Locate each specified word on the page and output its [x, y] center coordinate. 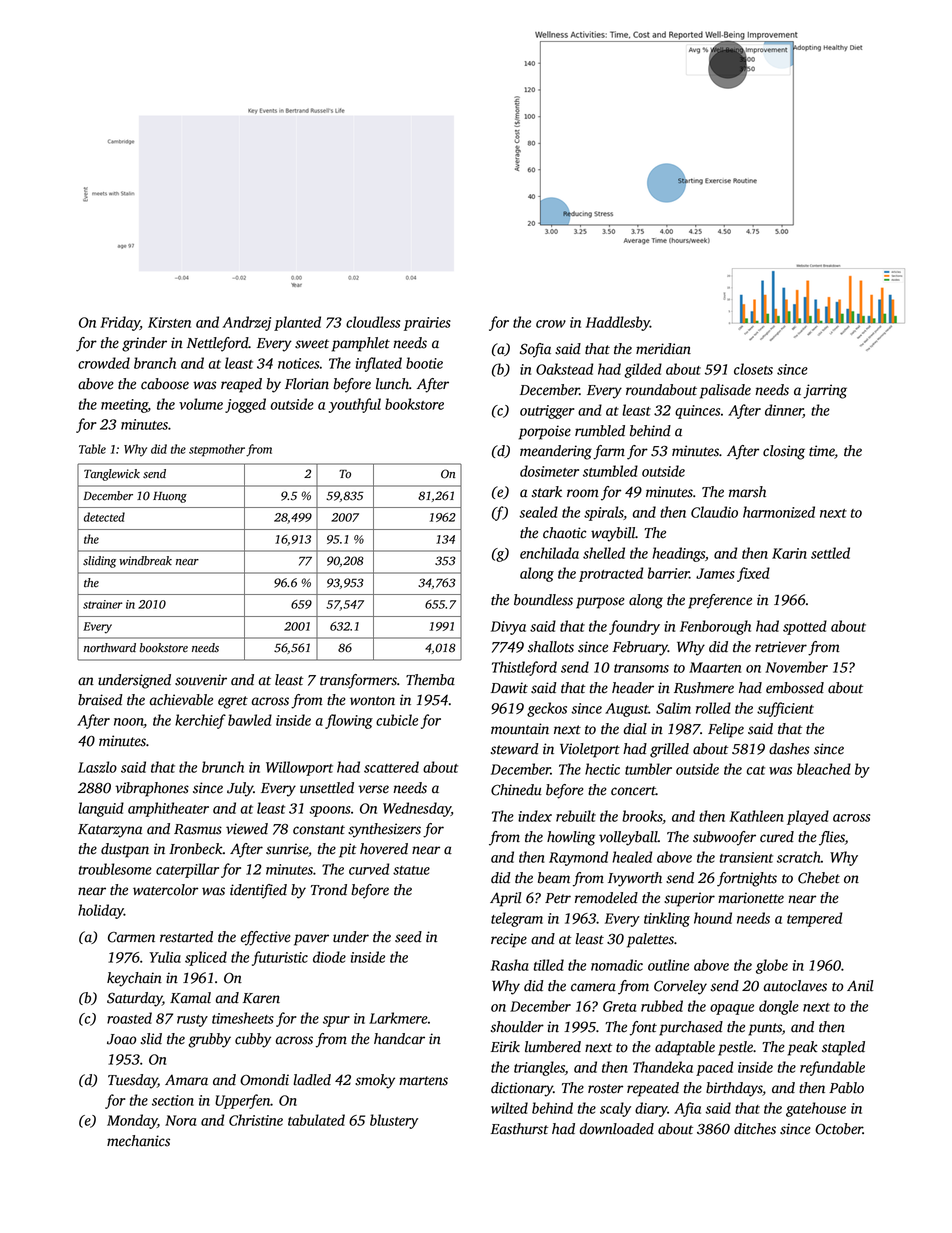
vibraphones [152, 789]
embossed [795, 688]
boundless [543, 600]
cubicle [397, 720]
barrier [668, 573]
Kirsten [169, 322]
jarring [825, 391]
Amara [186, 1080]
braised [100, 700]
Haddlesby [618, 323]
